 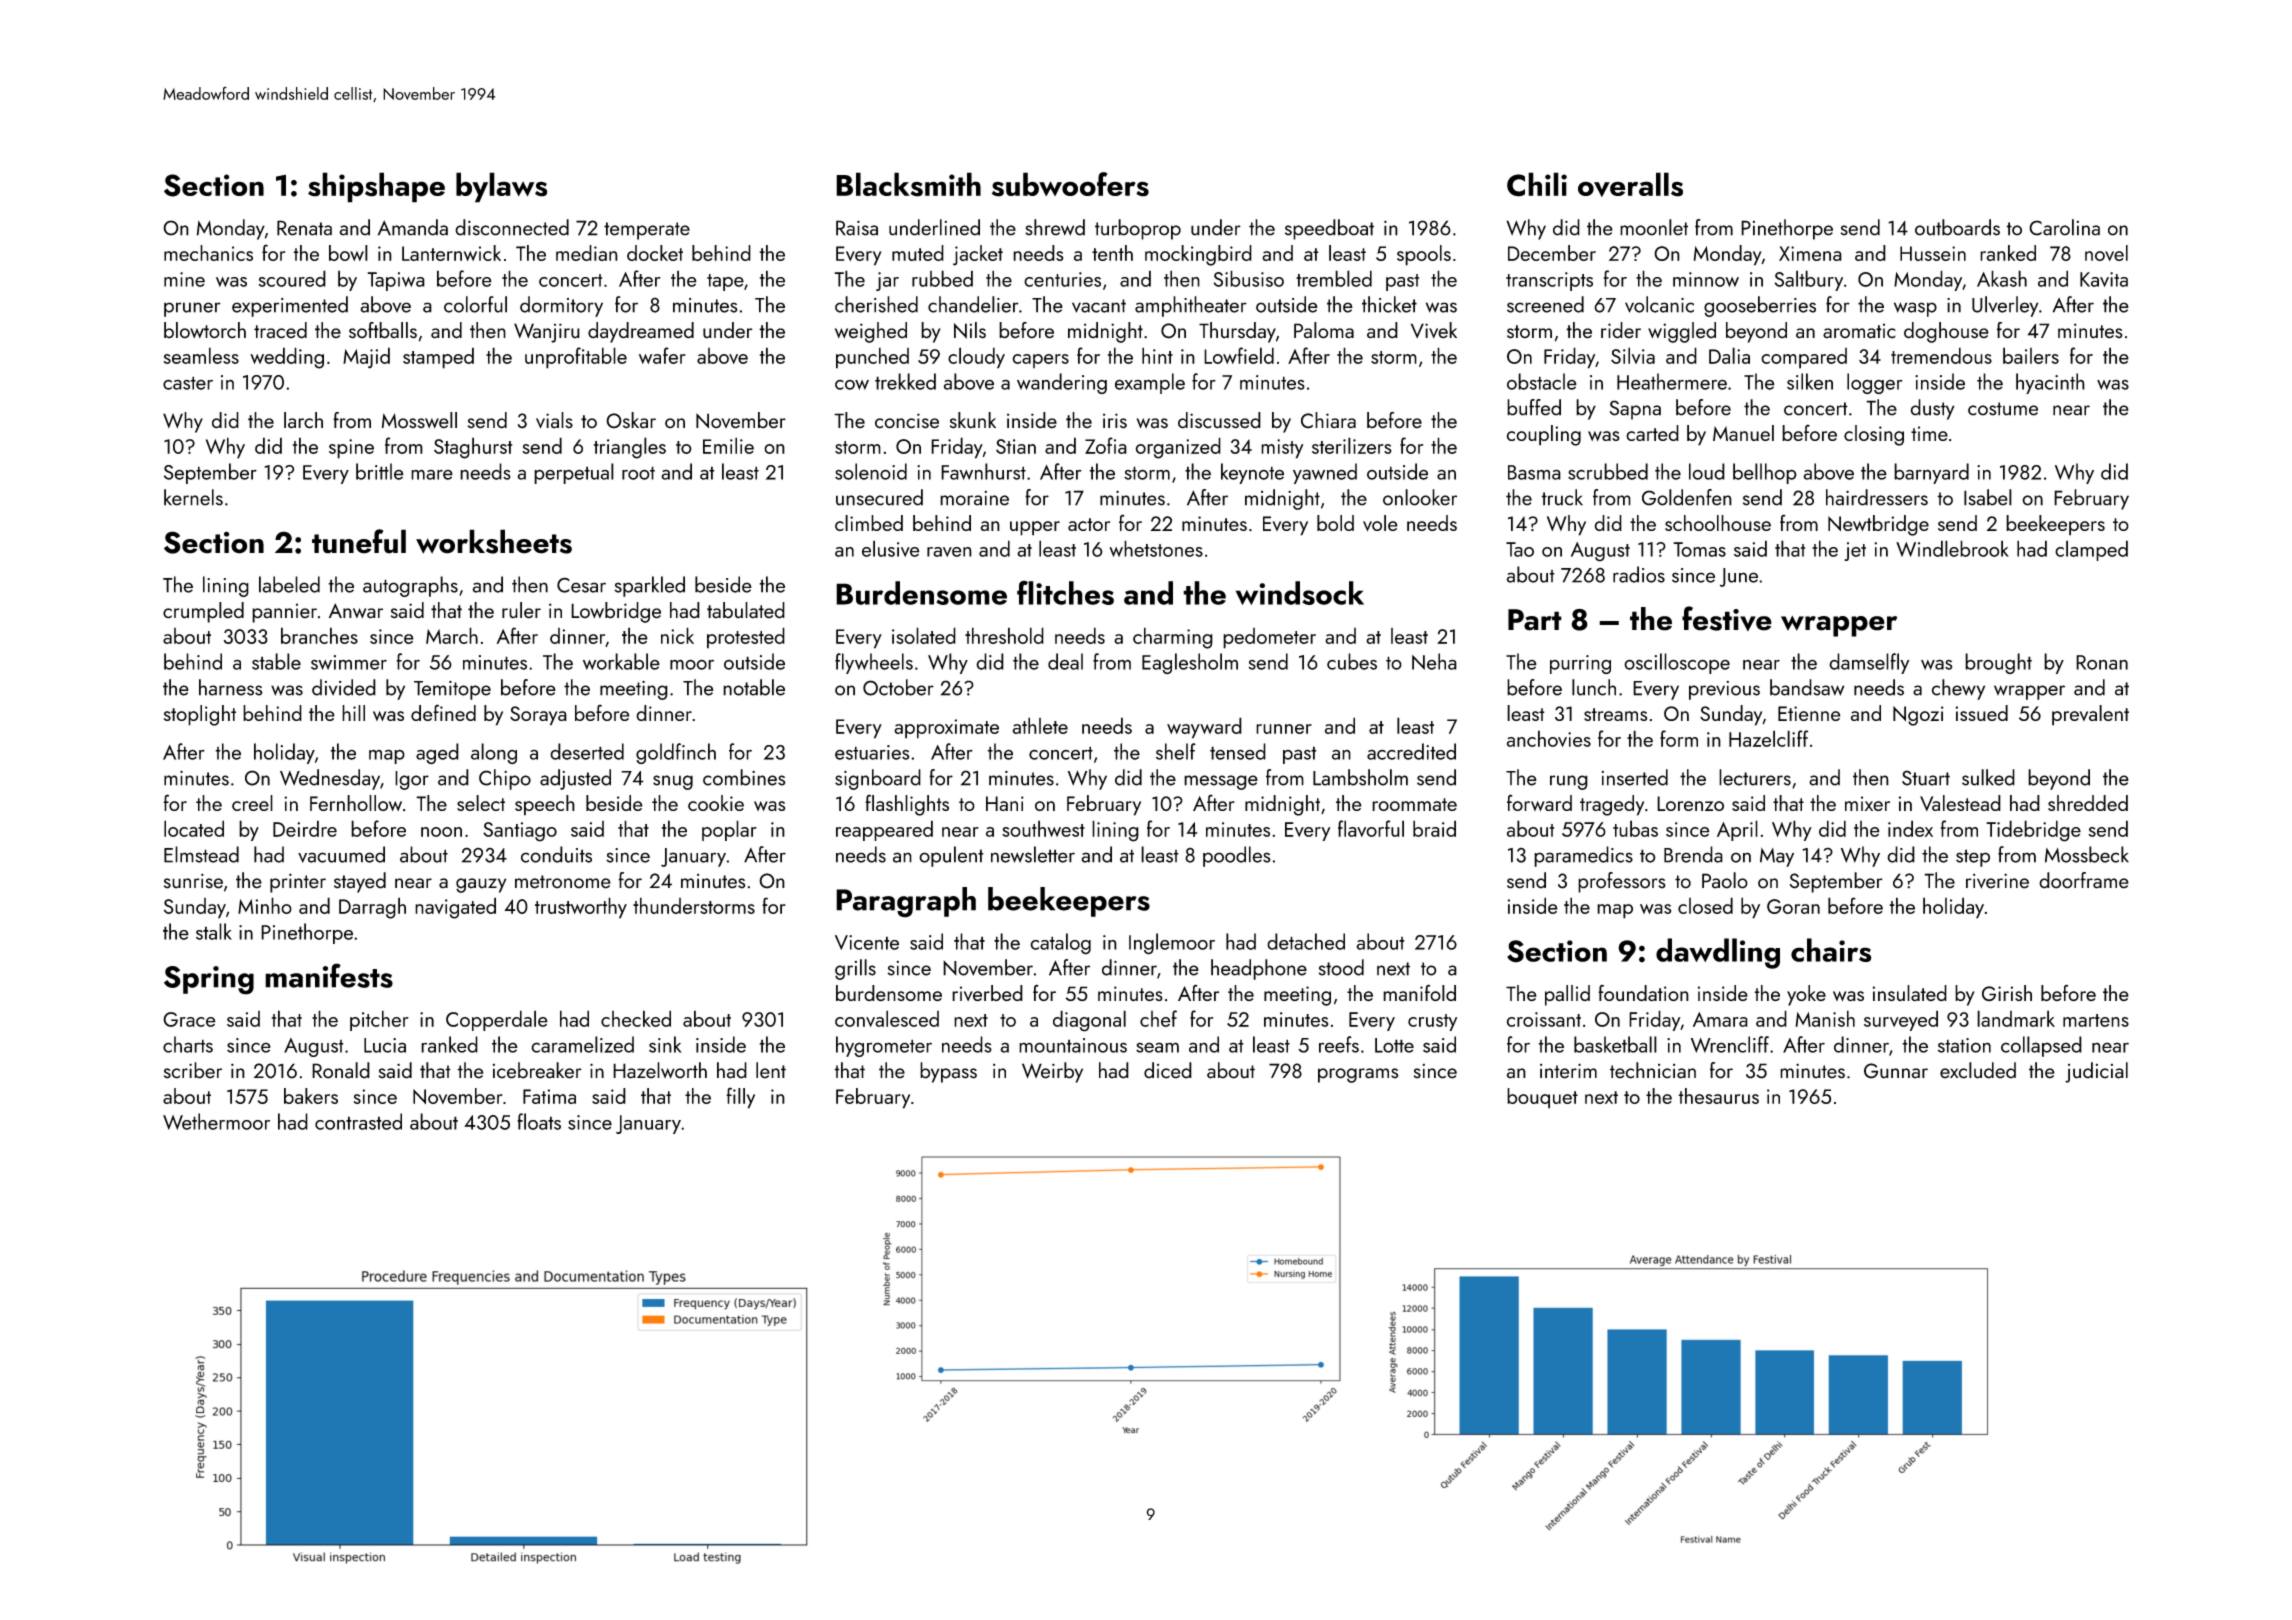 I want to click on select, so click(x=481, y=803).
